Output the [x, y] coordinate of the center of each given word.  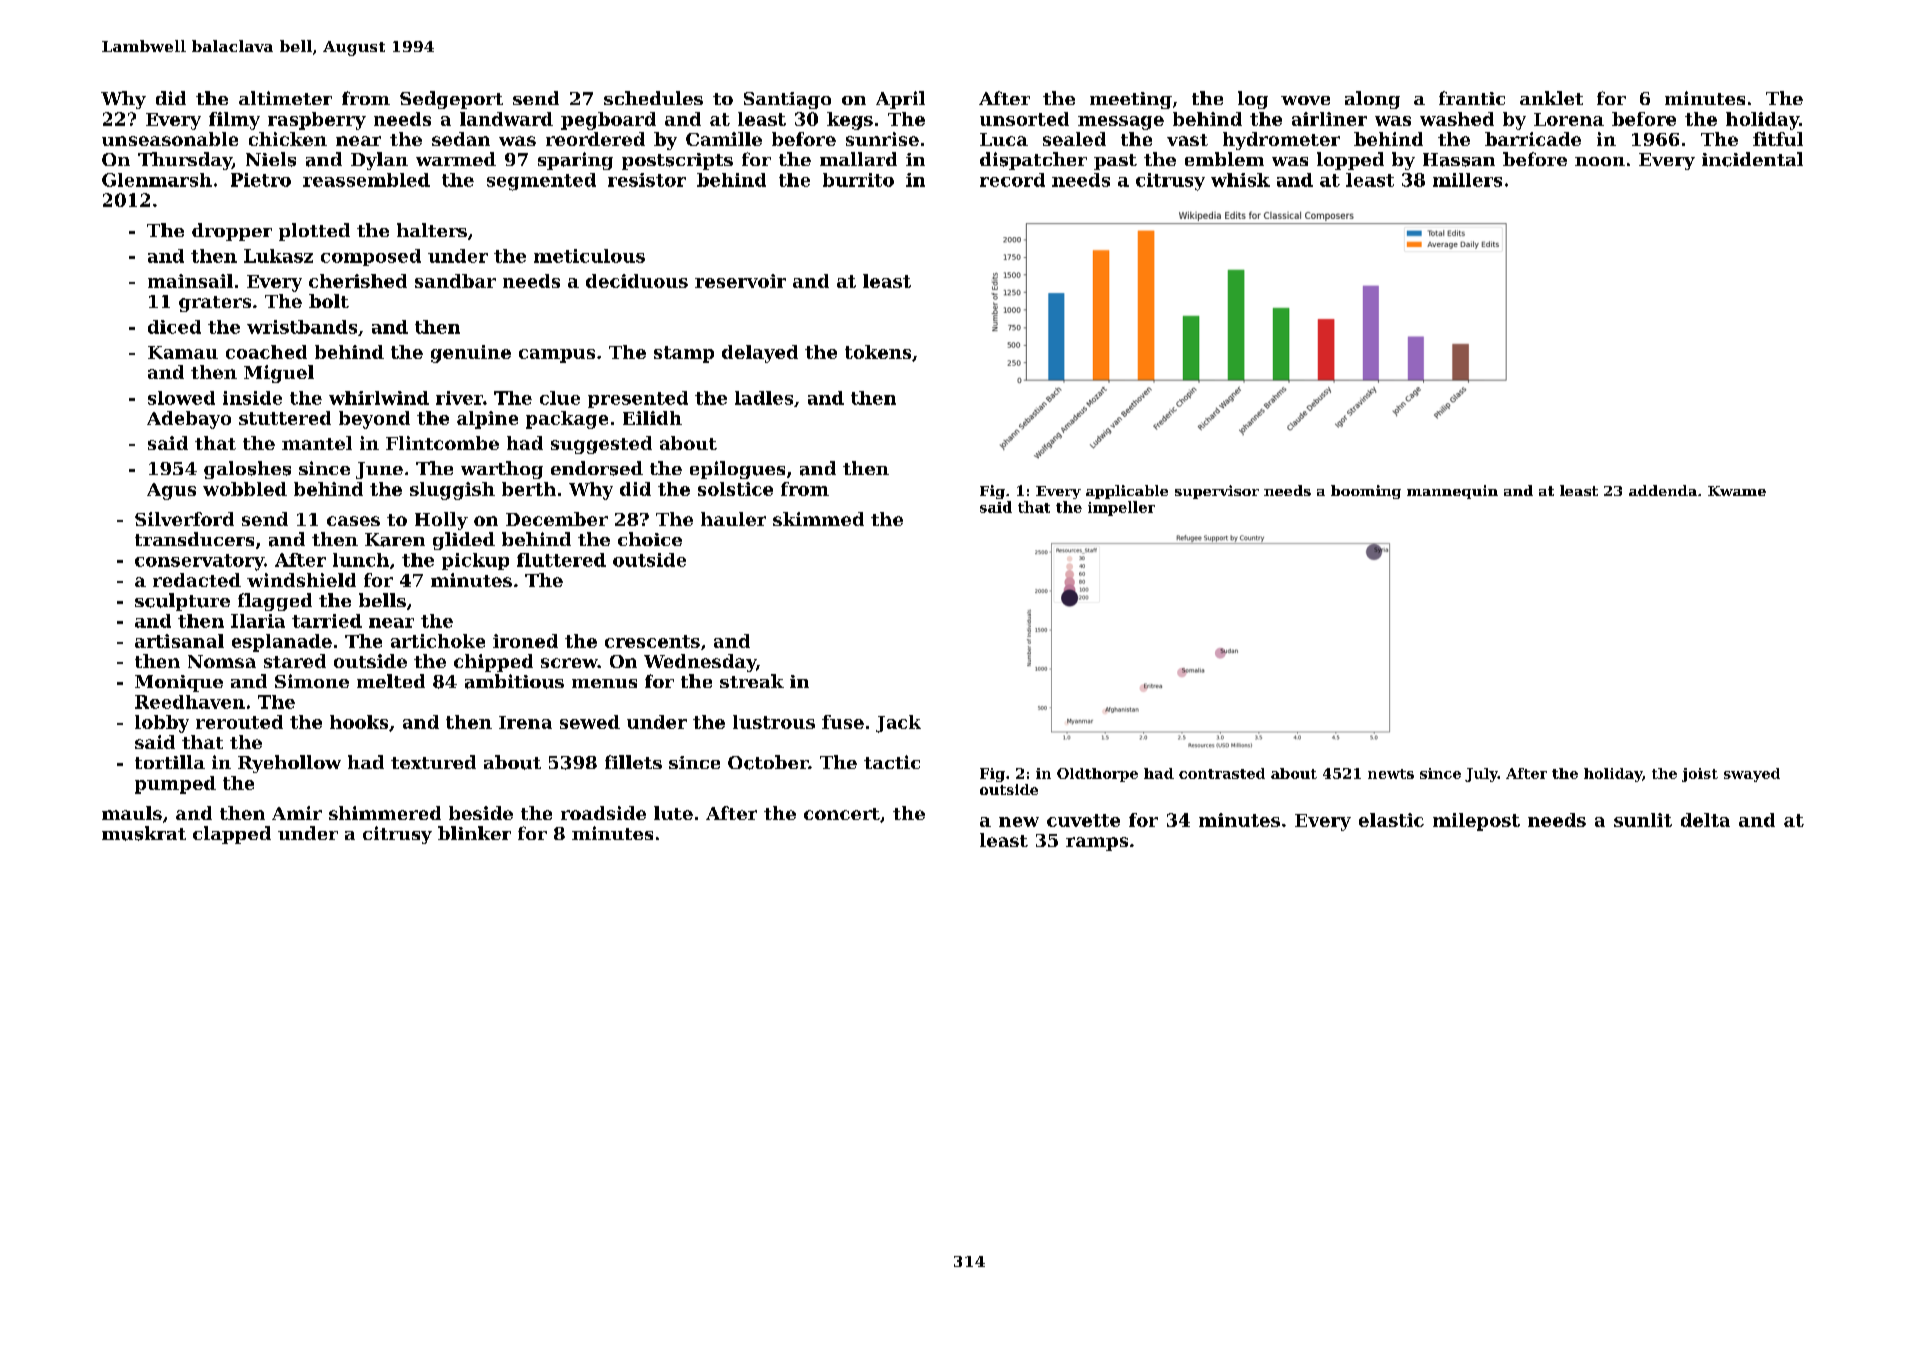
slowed [181, 398]
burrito [858, 180]
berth [529, 489]
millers [1467, 180]
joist [1700, 775]
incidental [1752, 159]
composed [371, 257]
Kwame [1737, 491]
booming [1366, 492]
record [1012, 180]
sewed [590, 722]
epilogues [737, 470]
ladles [764, 398]
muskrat [144, 833]
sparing [575, 161]
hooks [359, 722]
